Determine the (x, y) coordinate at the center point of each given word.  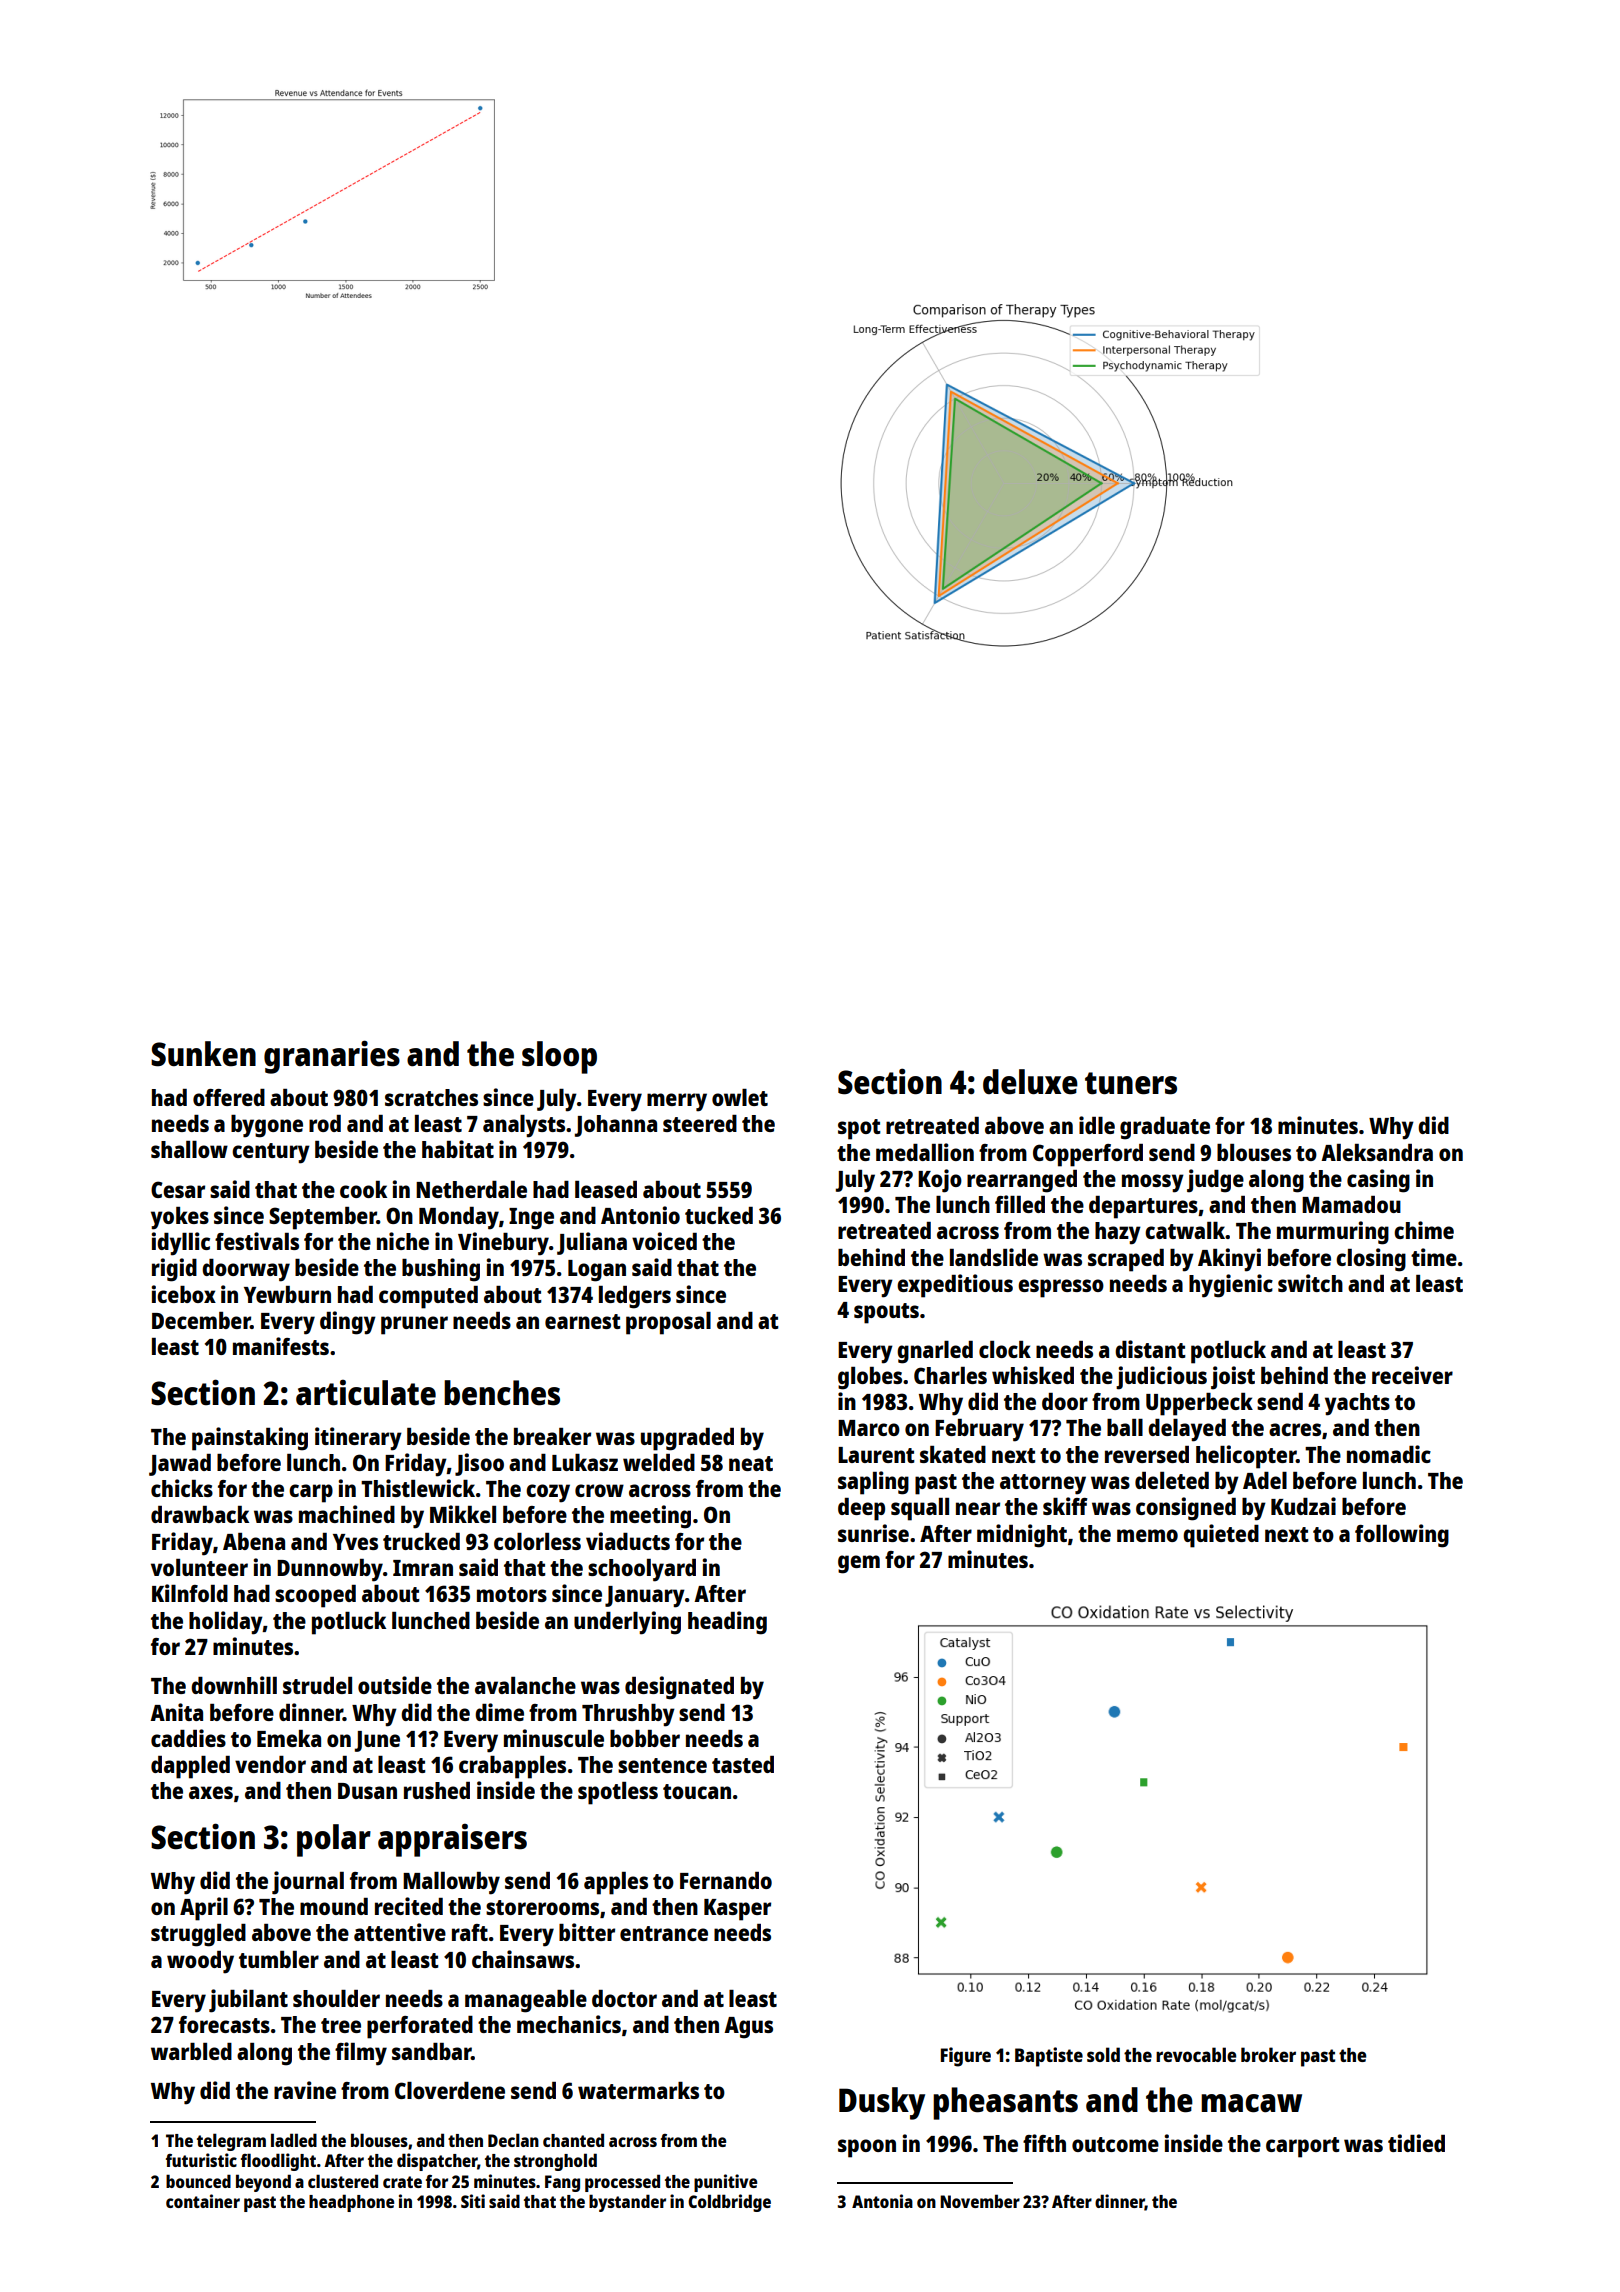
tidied (1416, 2143)
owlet (740, 1097)
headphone (351, 2203)
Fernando (726, 1880)
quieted (1221, 1536)
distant (1150, 1349)
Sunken (203, 1054)
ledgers (635, 1297)
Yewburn (287, 1294)
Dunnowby (330, 1570)
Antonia (882, 2201)
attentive (400, 1932)
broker (1268, 2054)
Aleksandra (1377, 1152)
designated (679, 1688)
